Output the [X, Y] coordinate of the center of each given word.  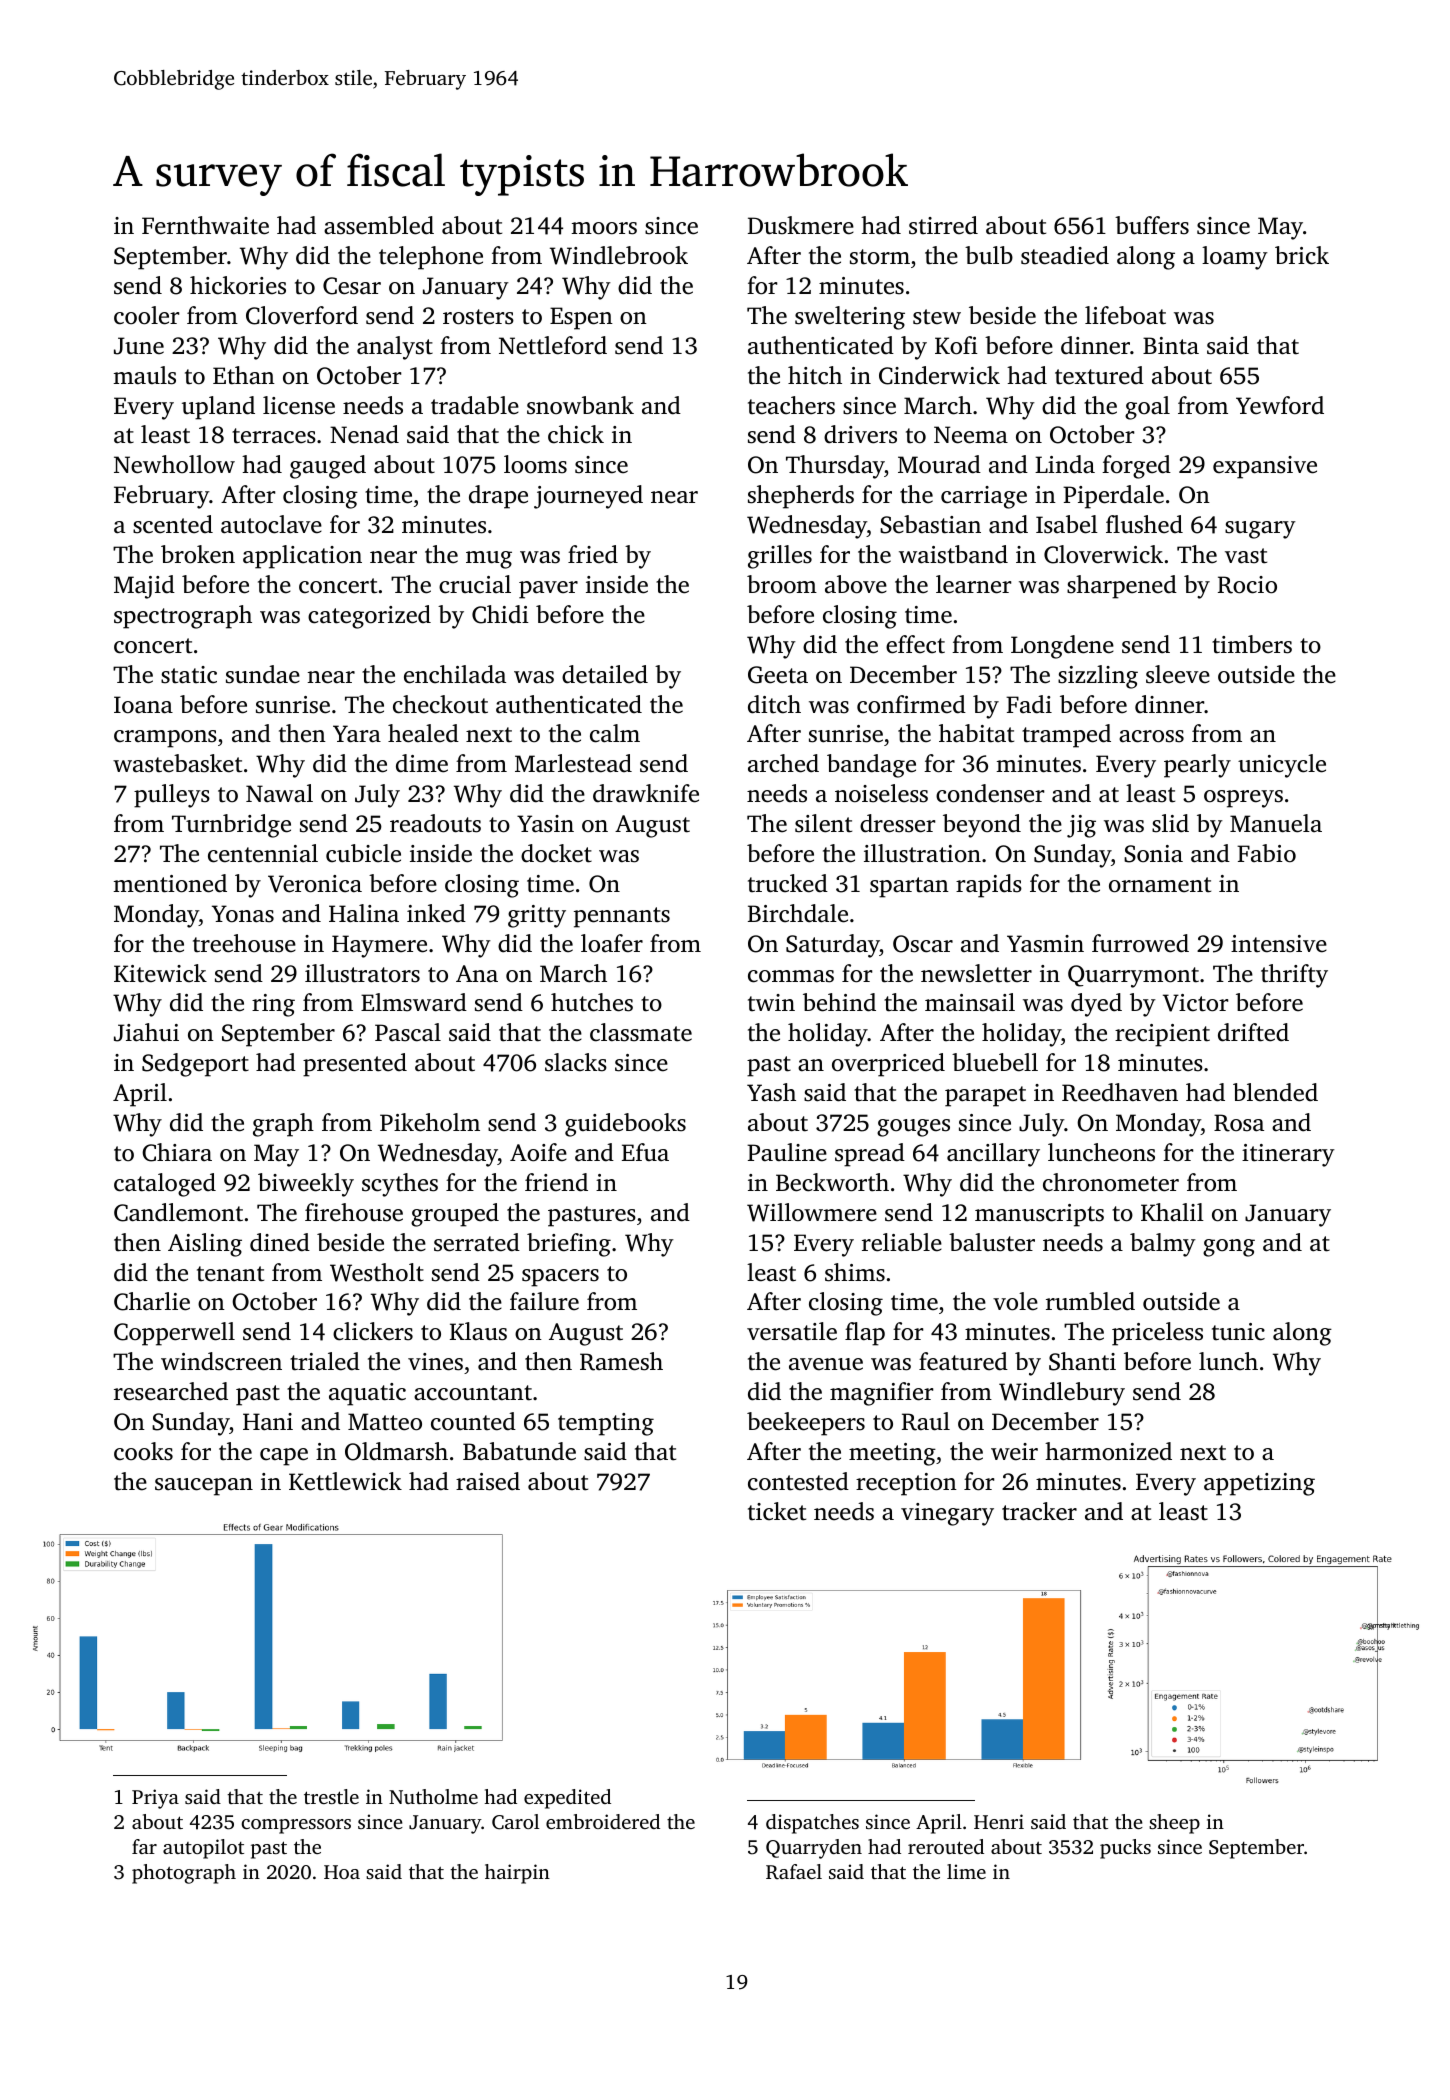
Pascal [408, 1032]
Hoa [342, 1872]
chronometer [1111, 1182]
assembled [379, 225]
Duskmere [801, 225]
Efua [645, 1152]
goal [1147, 408]
